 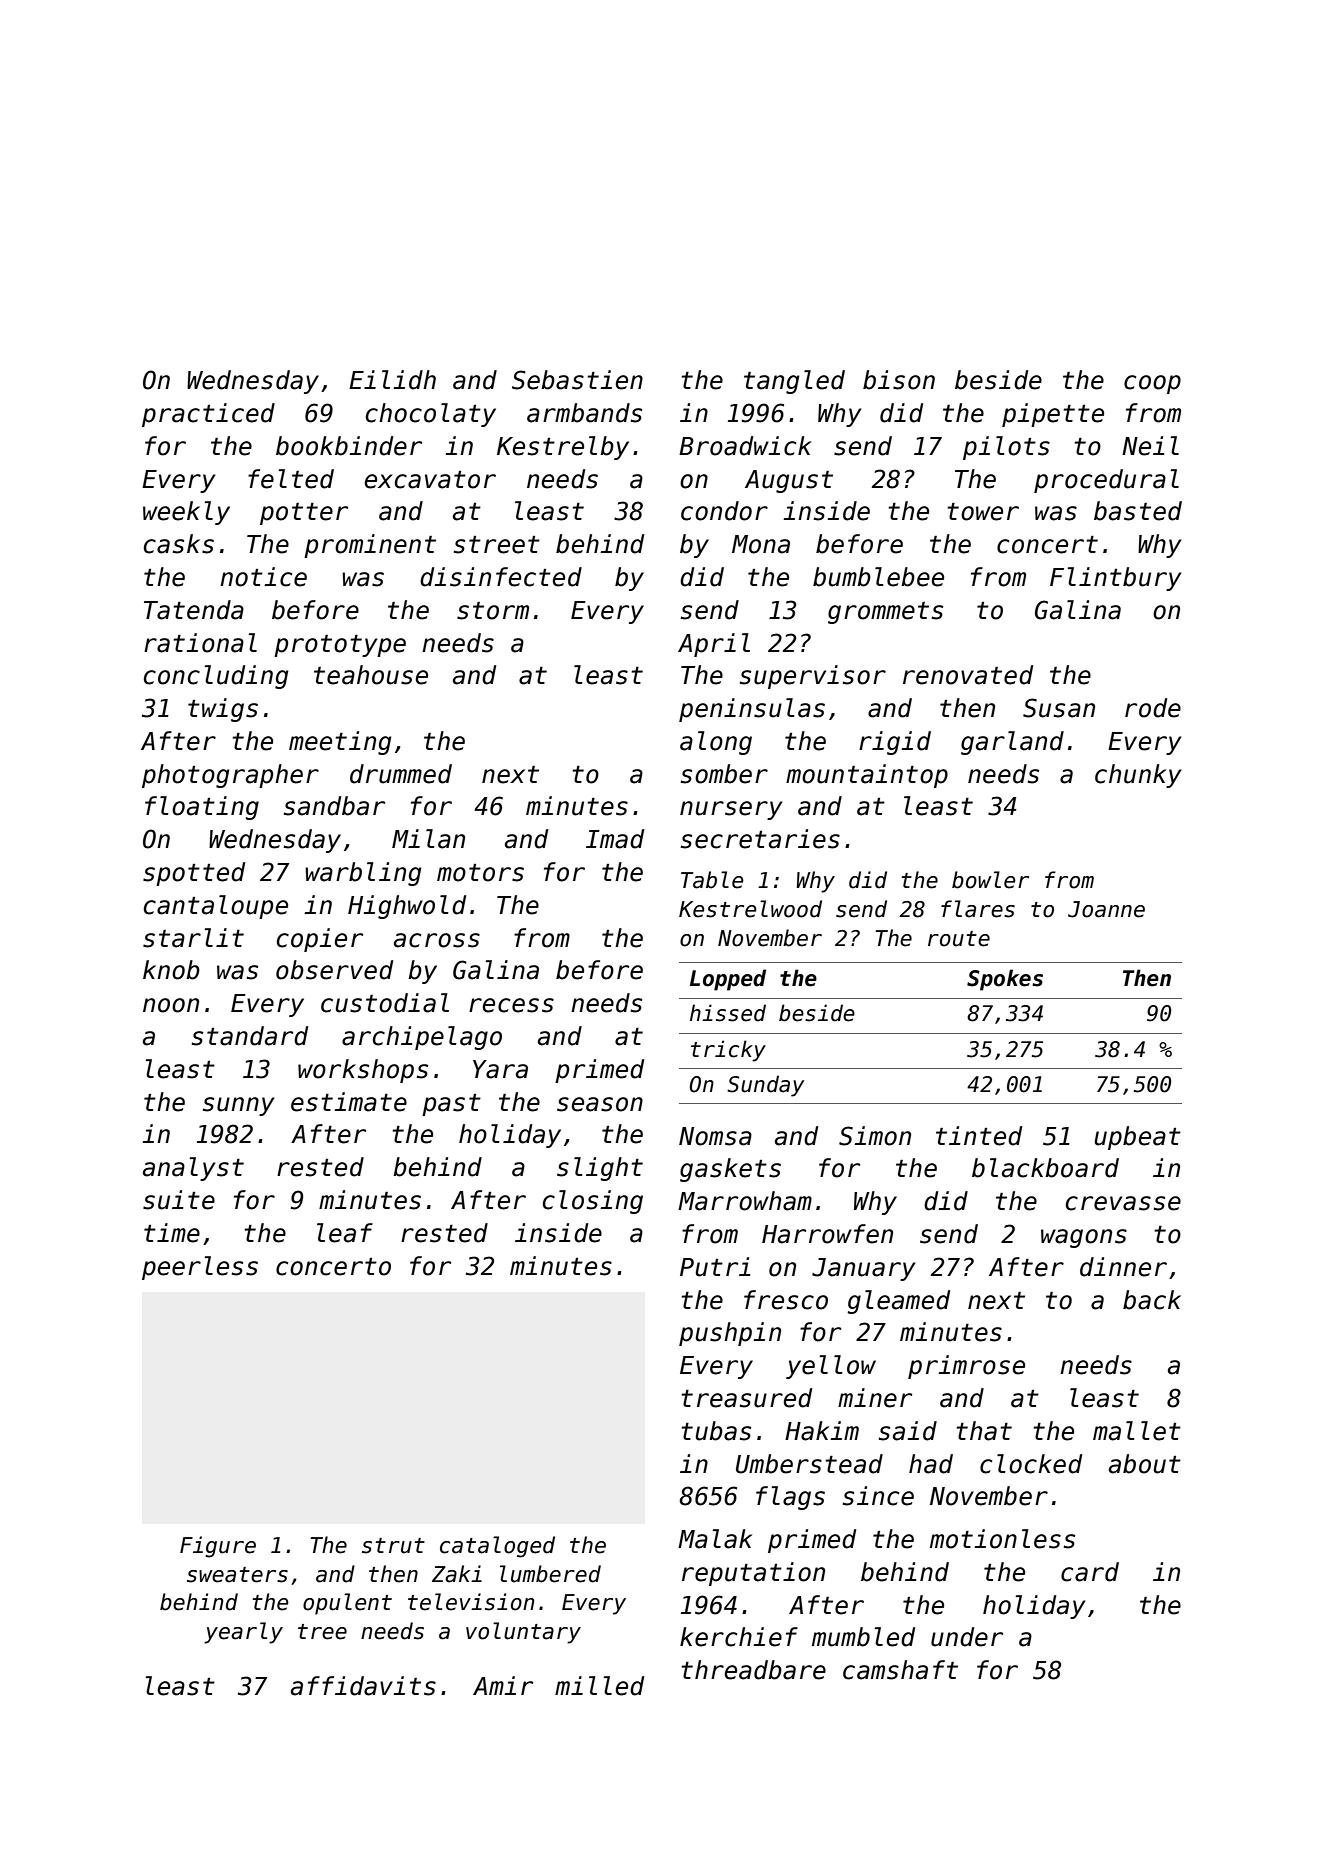 I want to click on about, so click(x=1145, y=1464).
